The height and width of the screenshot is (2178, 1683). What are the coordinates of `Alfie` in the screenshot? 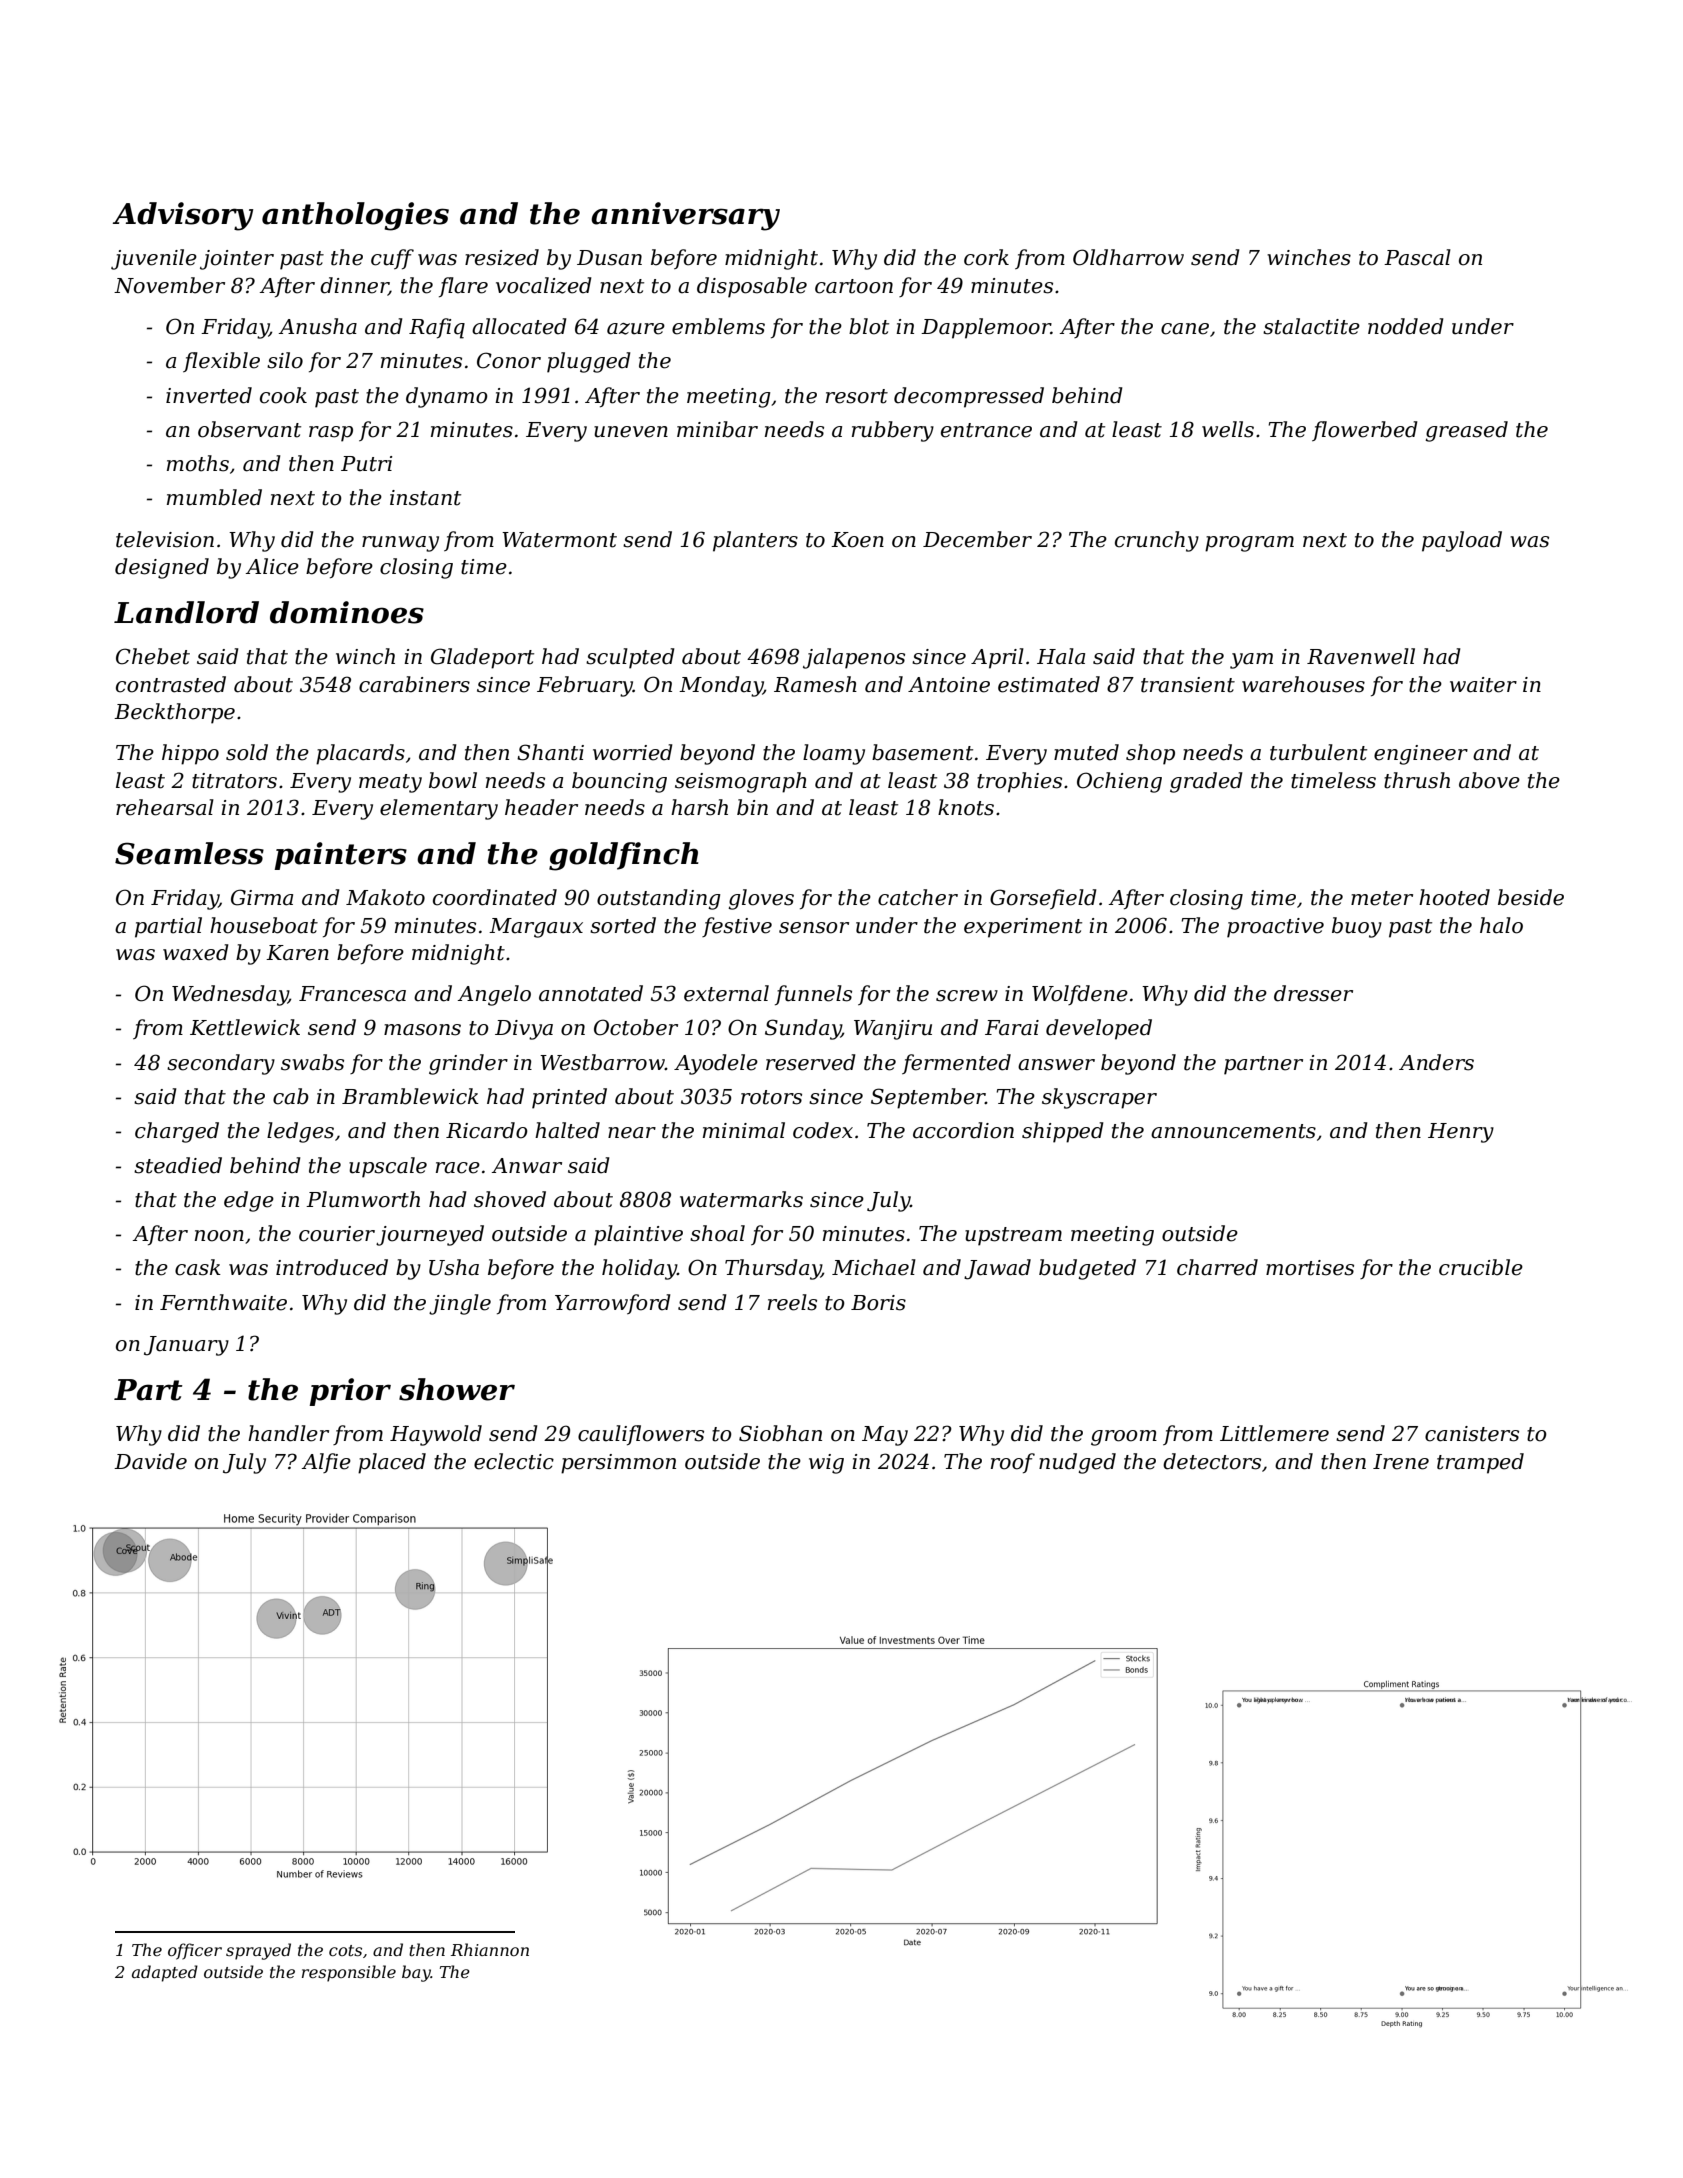 It's located at (326, 1463).
